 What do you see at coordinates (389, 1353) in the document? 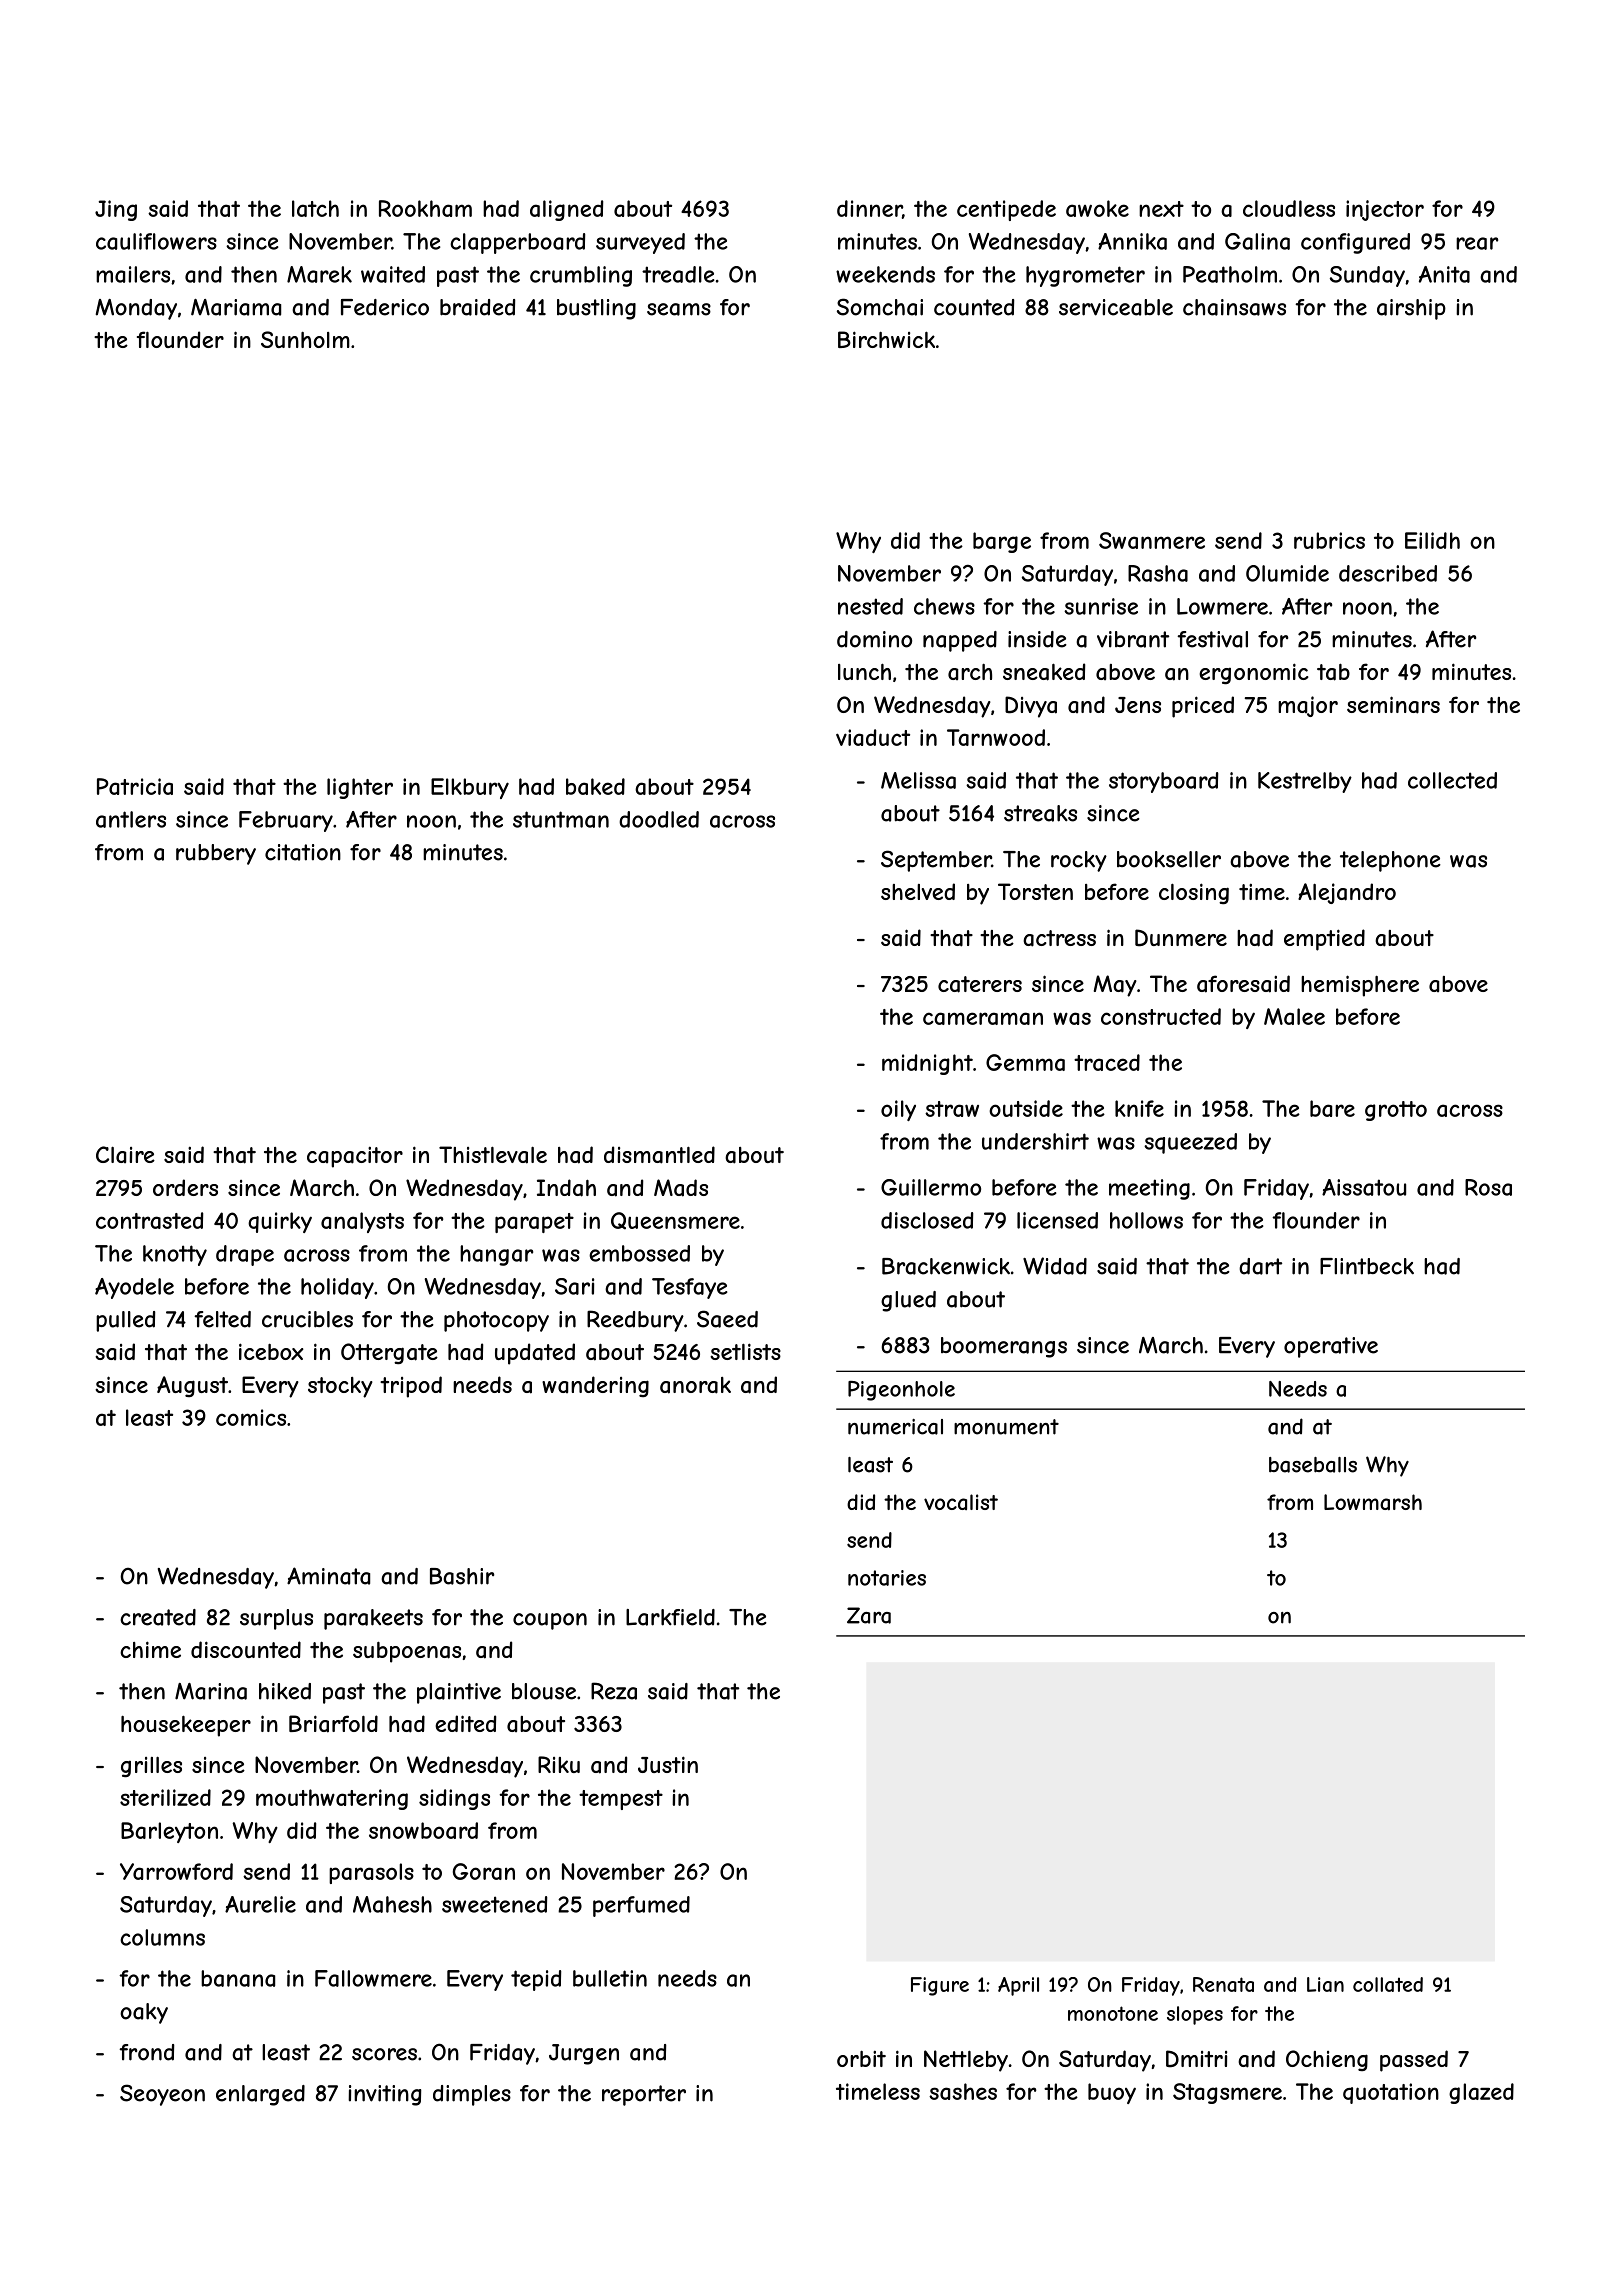
I see `Ottergate` at bounding box center [389, 1353].
